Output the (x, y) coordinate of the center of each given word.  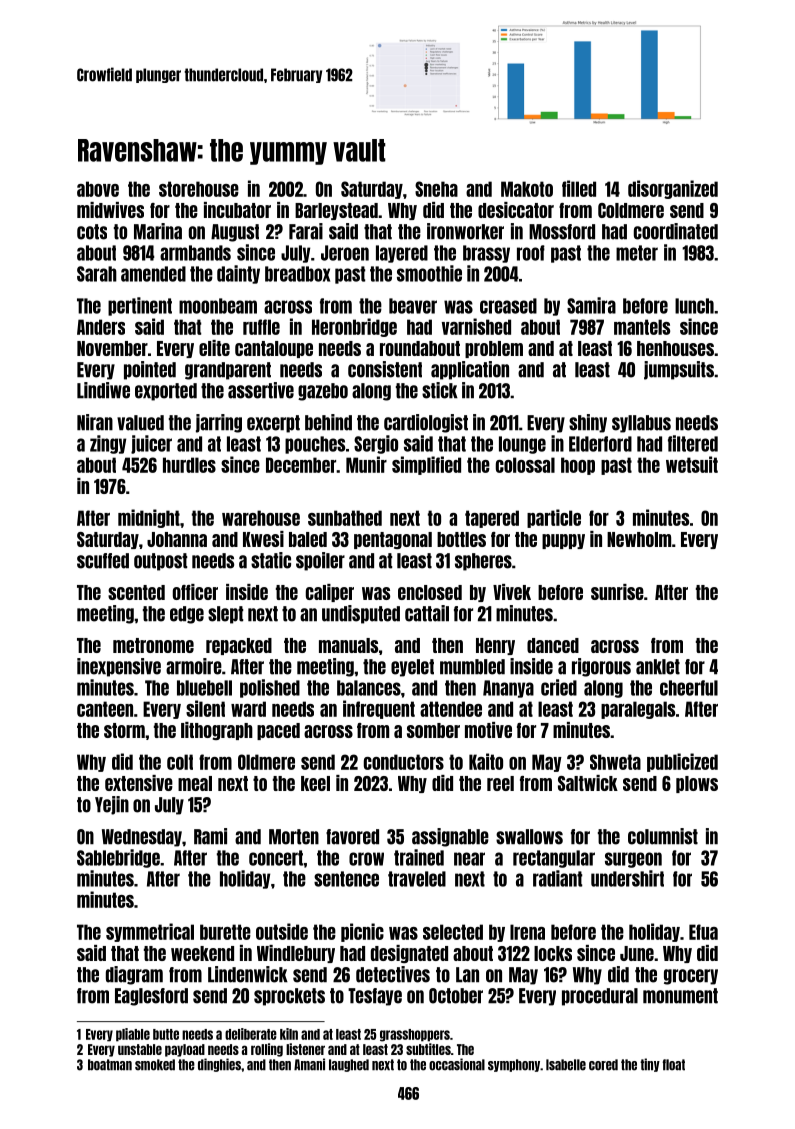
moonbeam (218, 306)
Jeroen (345, 253)
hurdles (189, 465)
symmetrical (150, 932)
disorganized (673, 189)
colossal (525, 465)
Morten (294, 837)
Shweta (615, 762)
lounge (522, 445)
